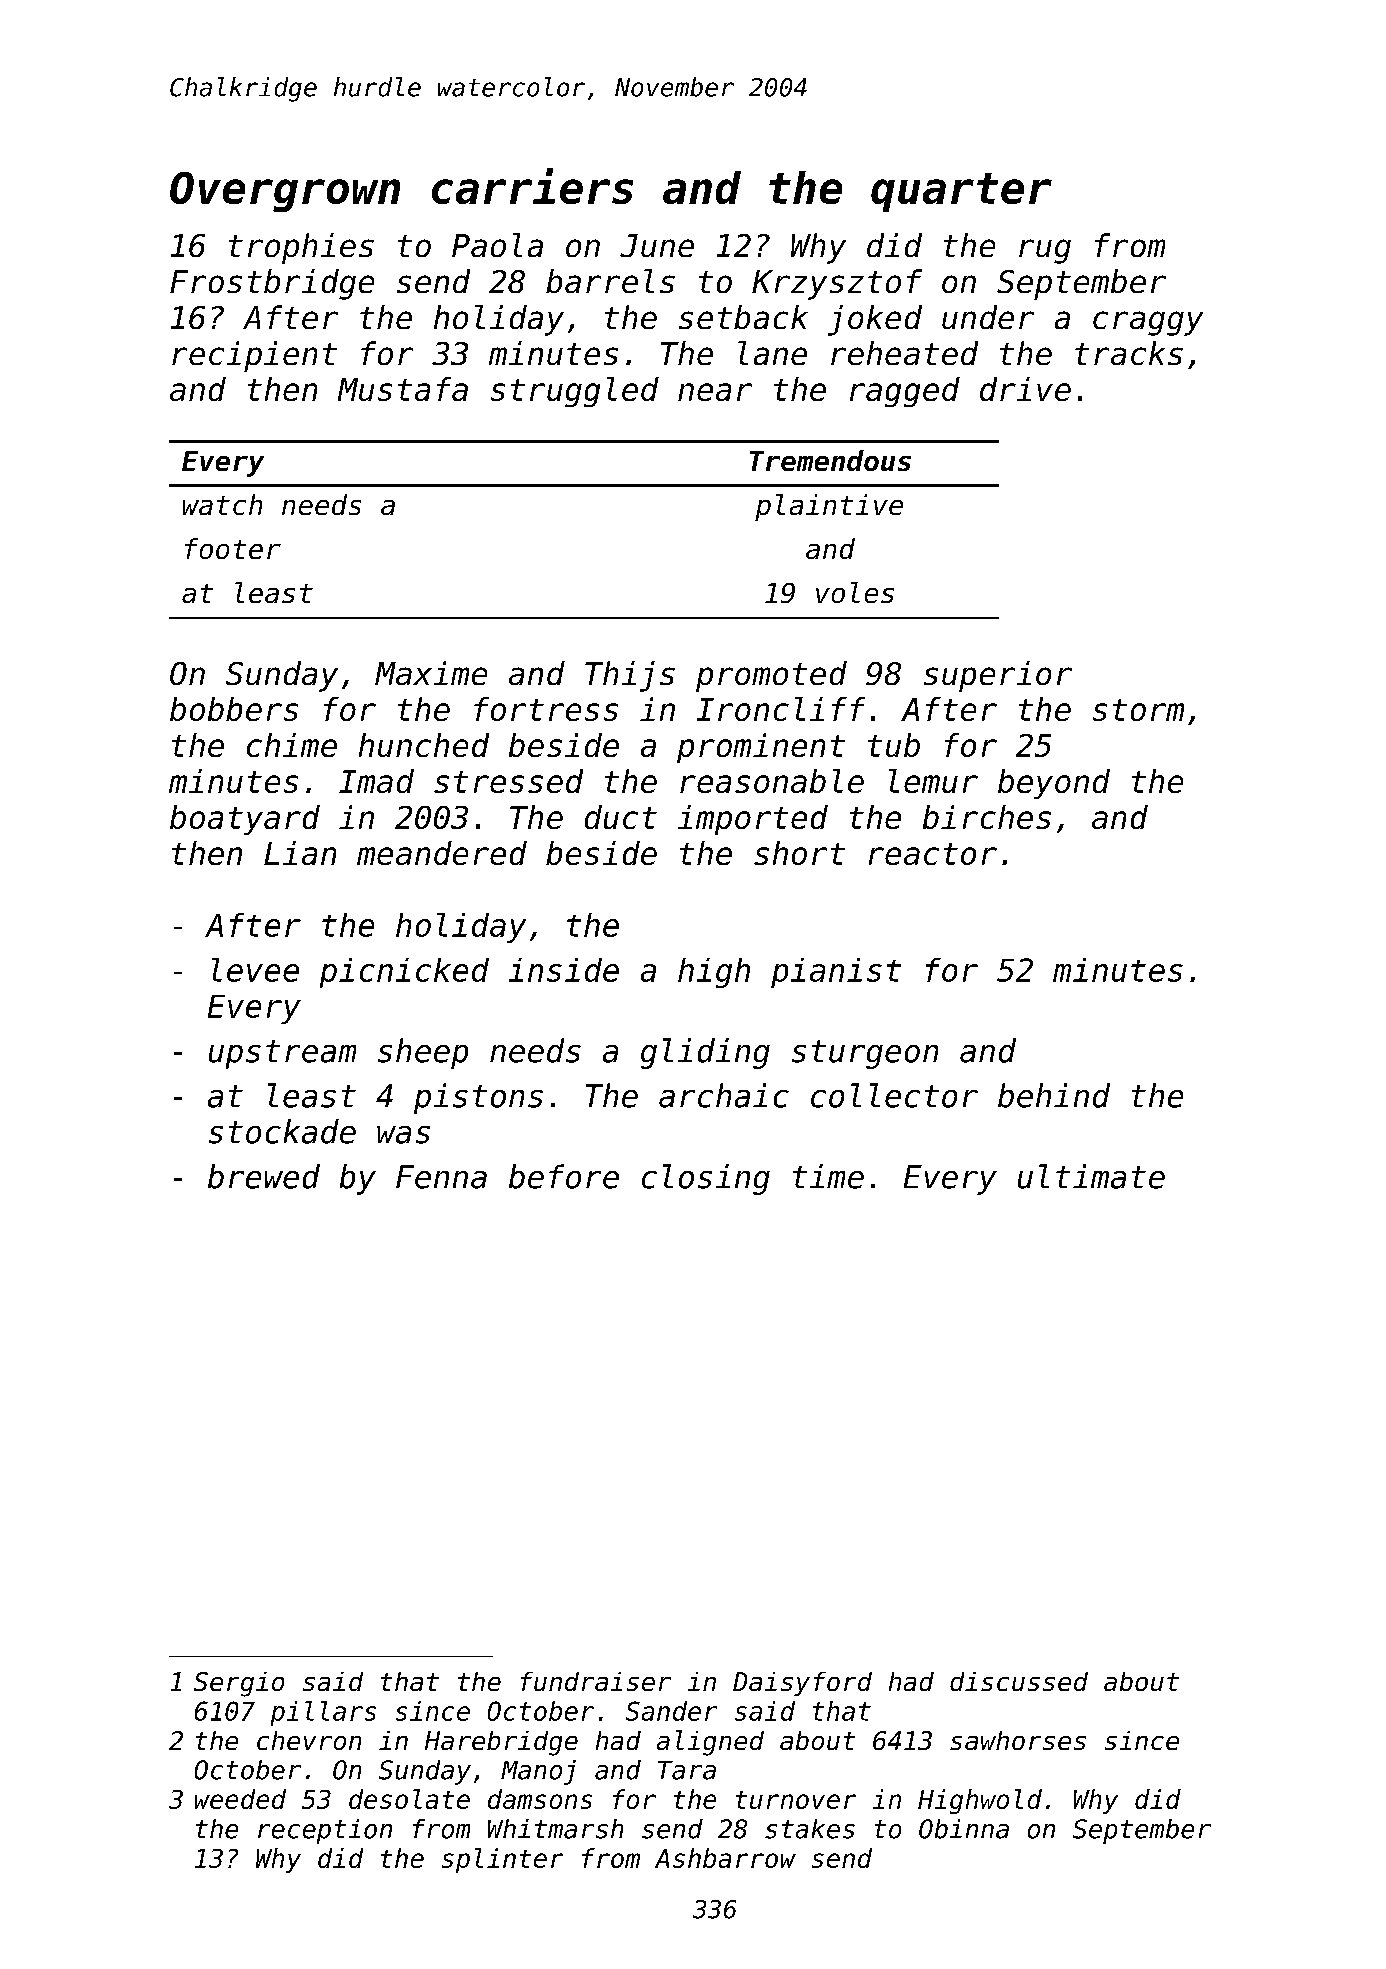  Describe the element at coordinates (961, 192) in the screenshot. I see `quarter` at that location.
